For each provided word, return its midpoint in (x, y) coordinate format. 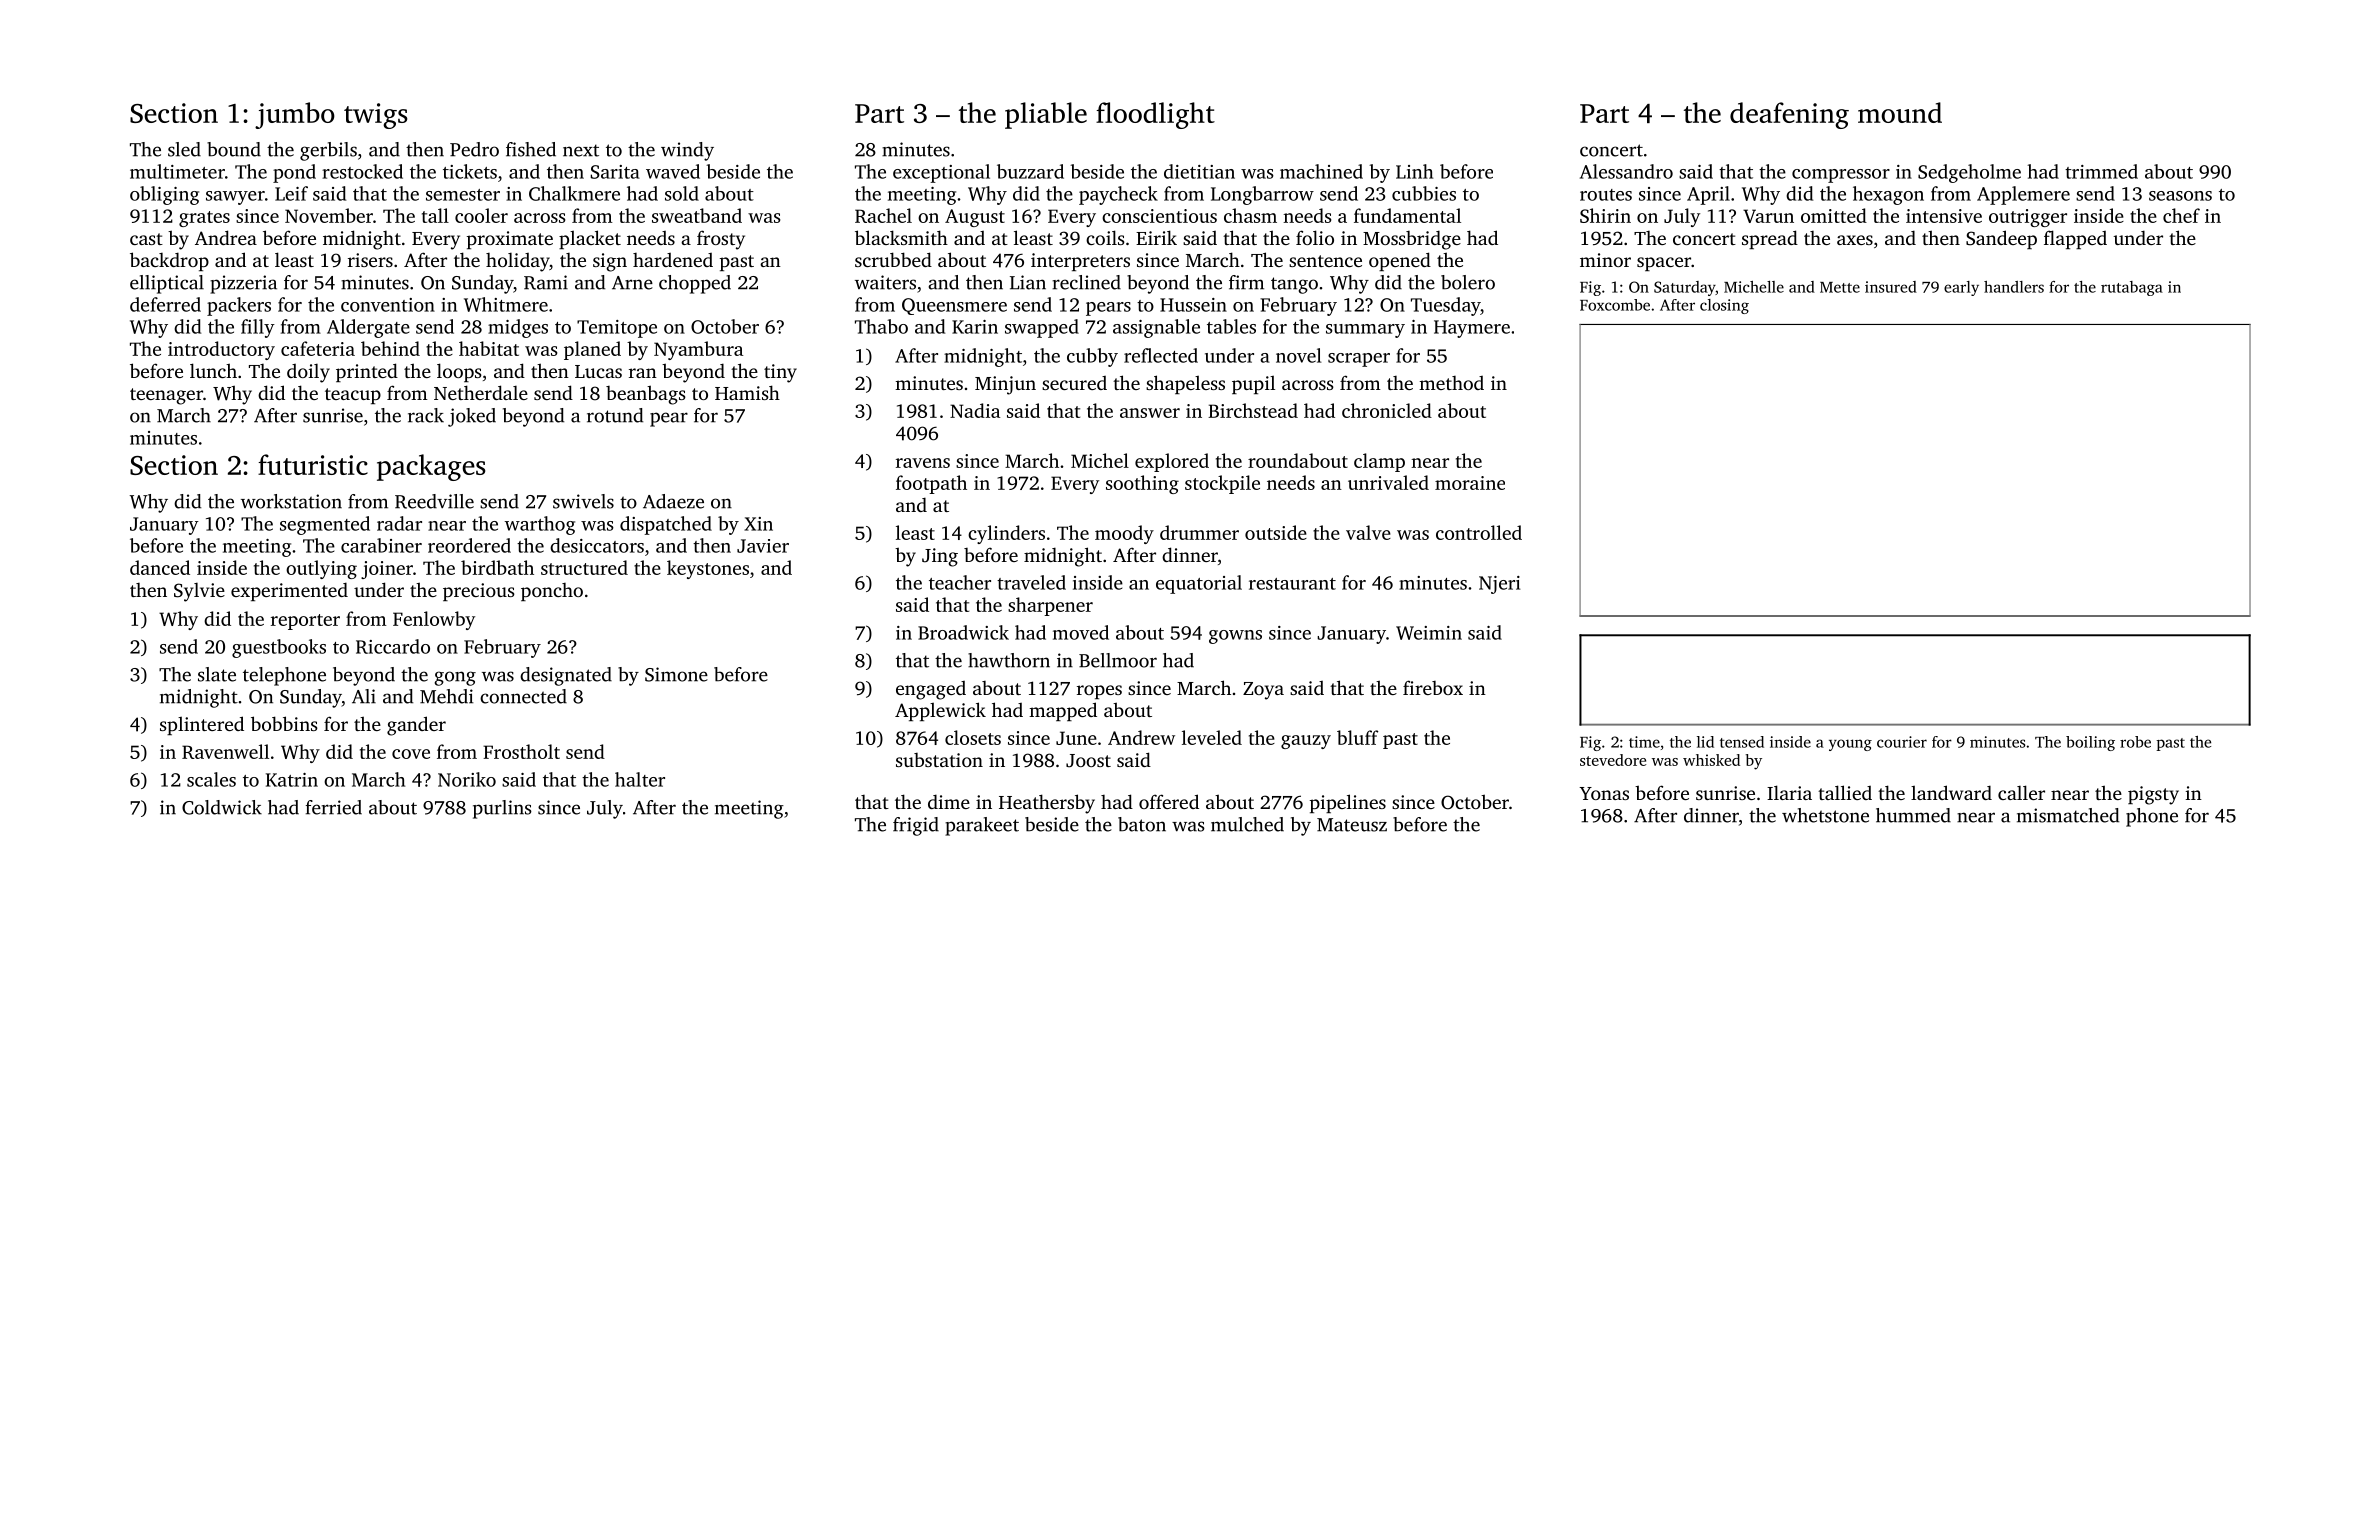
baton (1142, 824)
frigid (916, 826)
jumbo (295, 115)
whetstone (1825, 815)
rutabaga (2132, 288)
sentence (1325, 261)
